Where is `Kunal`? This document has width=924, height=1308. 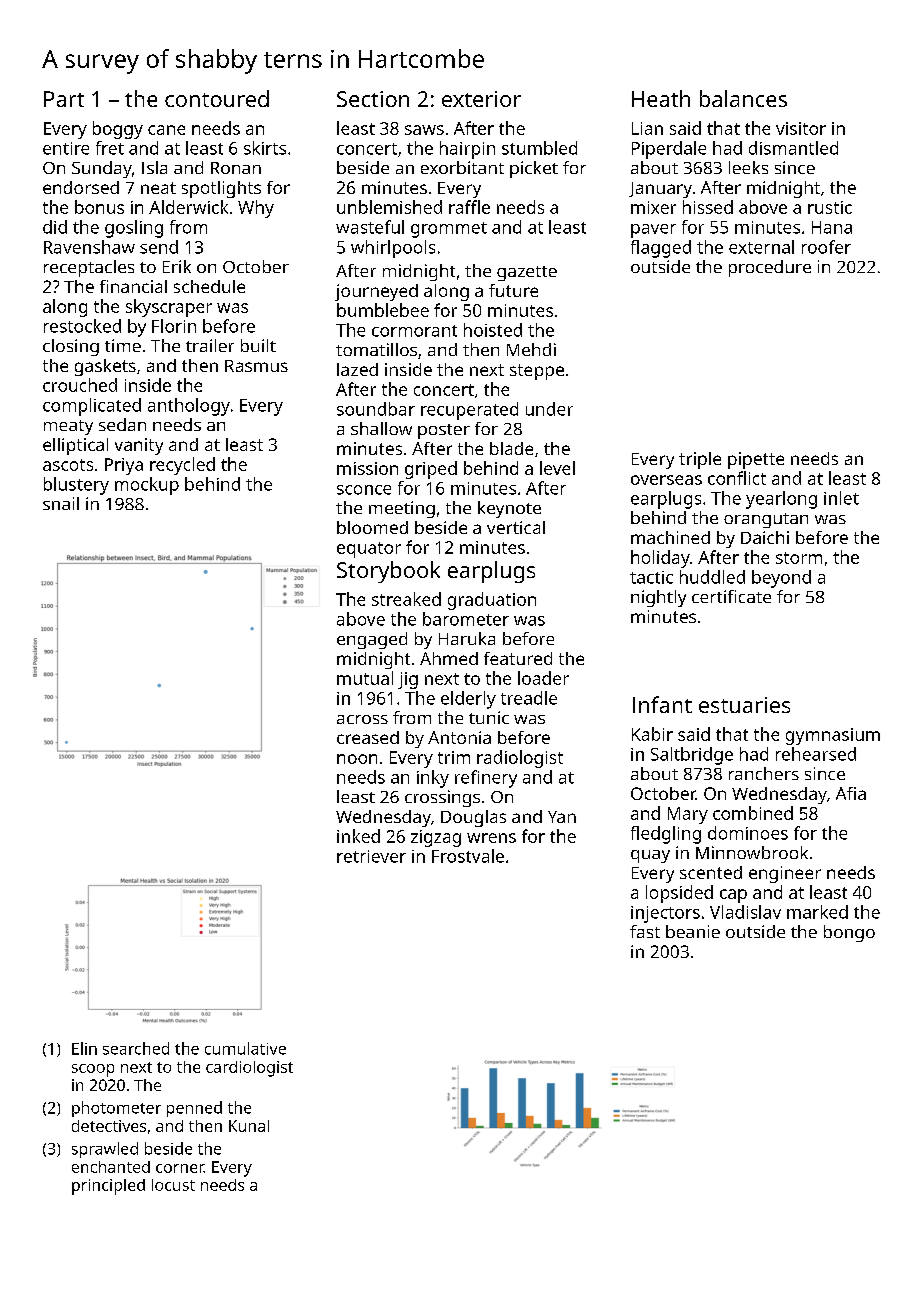 Kunal is located at coordinates (249, 1126).
